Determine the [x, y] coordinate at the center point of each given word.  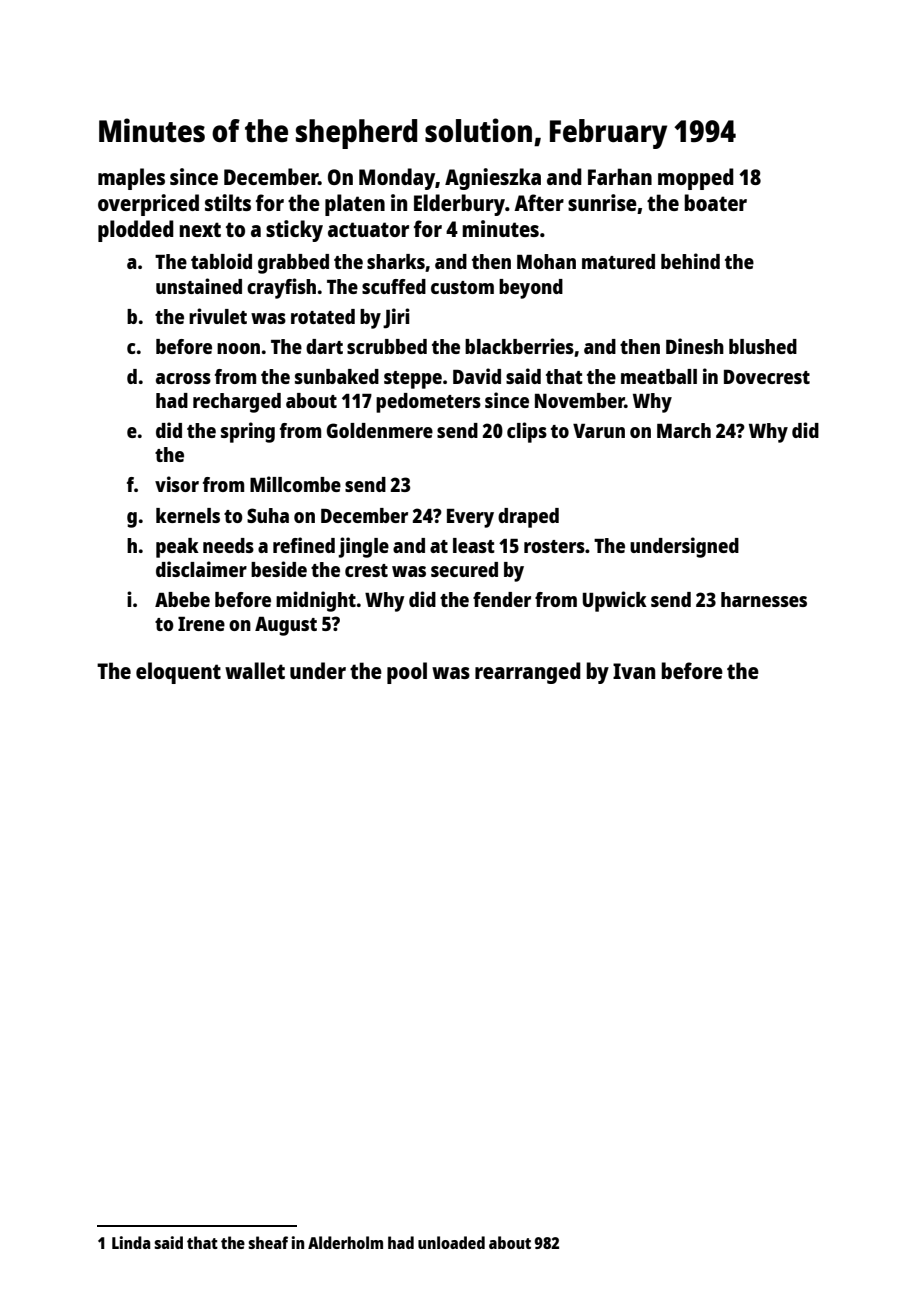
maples [131, 179]
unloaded [451, 1242]
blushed [763, 346]
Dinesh [695, 346]
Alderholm [345, 1242]
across [183, 378]
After [539, 202]
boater [715, 202]
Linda [131, 1242]
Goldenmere [380, 430]
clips [527, 432]
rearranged [528, 673]
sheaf [268, 1242]
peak [177, 548]
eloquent [178, 673]
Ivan [634, 671]
